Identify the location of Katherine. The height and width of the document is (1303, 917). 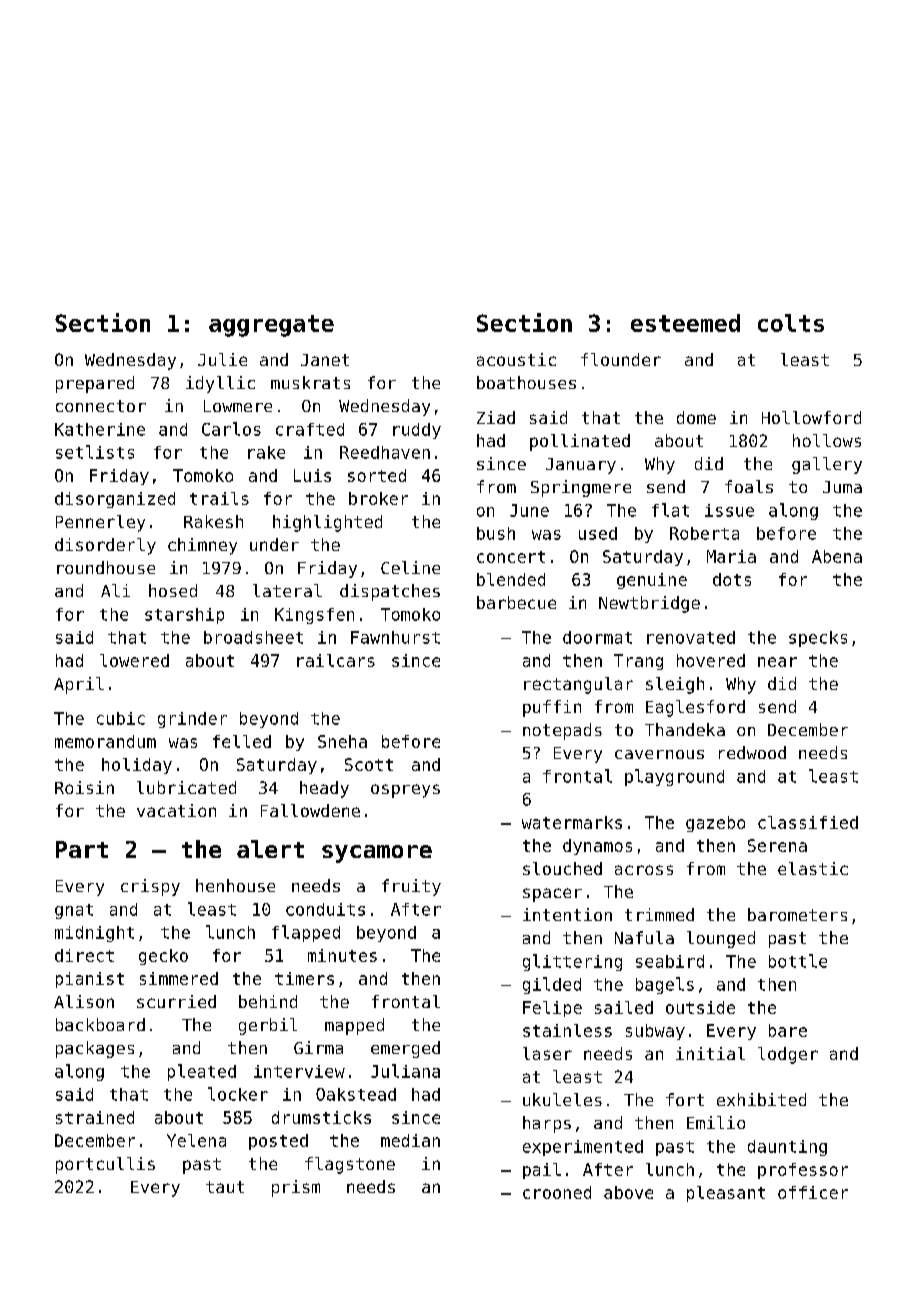
(100, 429).
